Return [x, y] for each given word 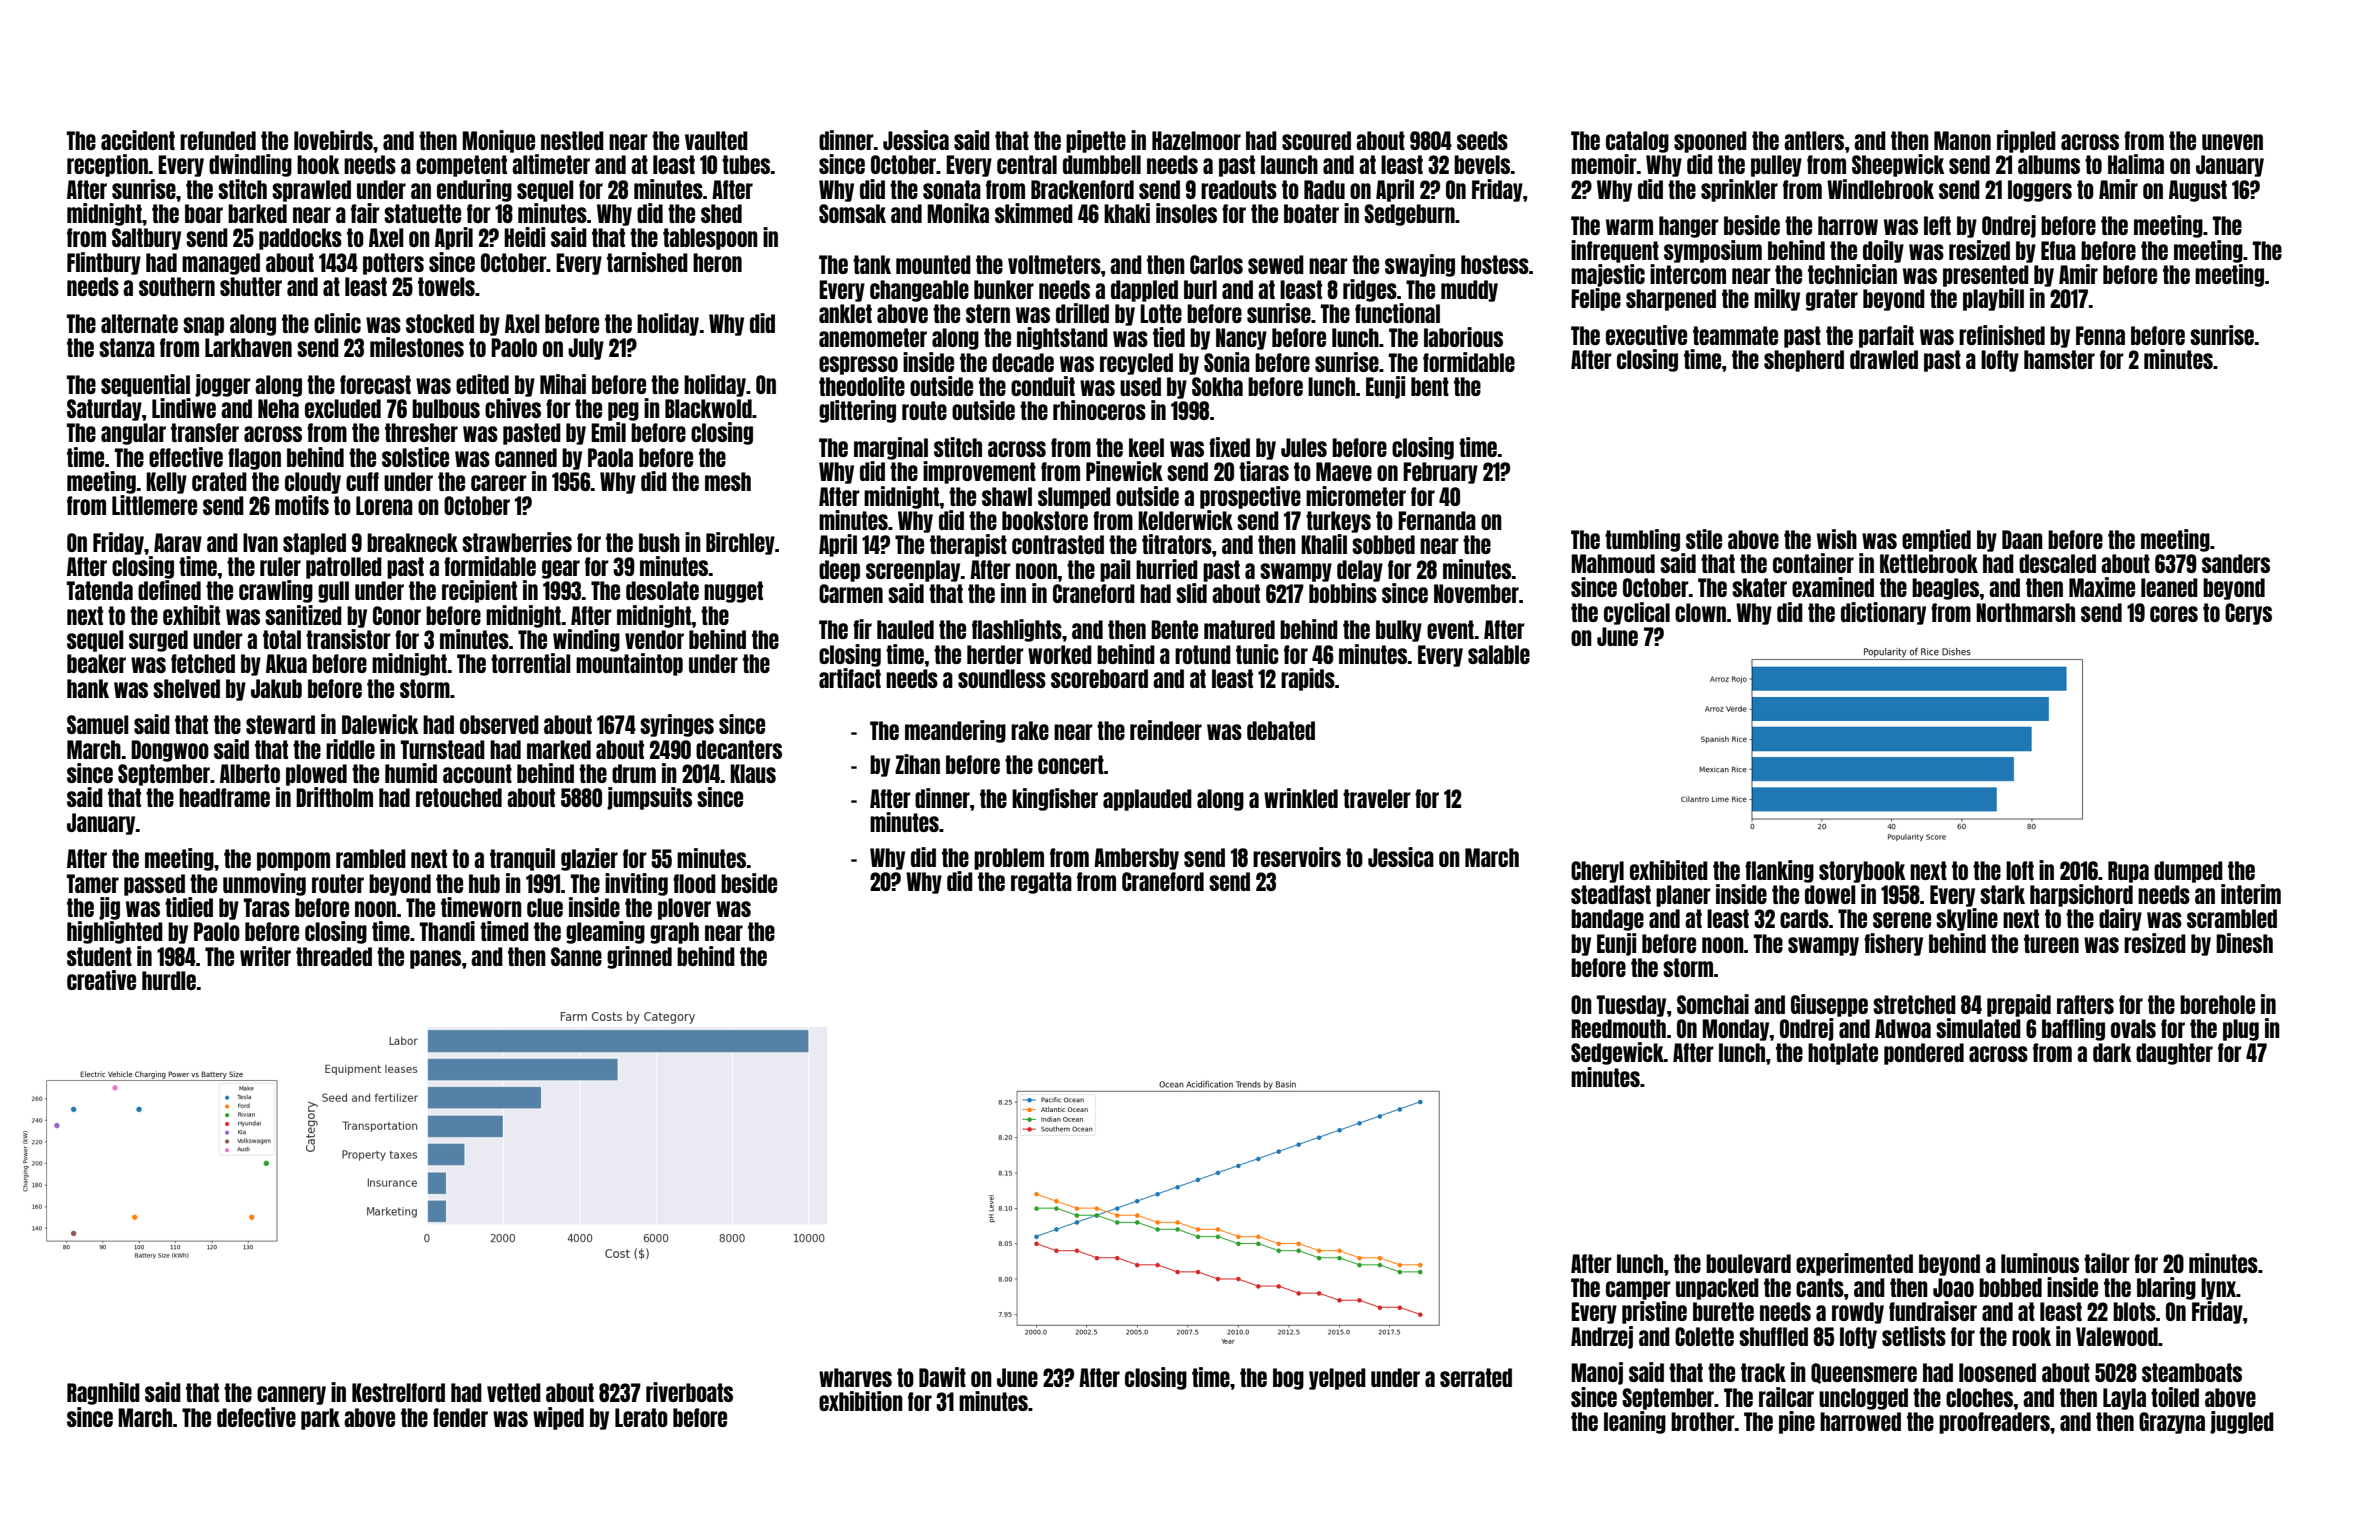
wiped [558, 1418]
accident [138, 140]
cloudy [313, 483]
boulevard [1748, 1263]
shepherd [1804, 361]
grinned [639, 957]
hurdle [169, 980]
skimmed [1034, 213]
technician [1852, 274]
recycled [1136, 364]
